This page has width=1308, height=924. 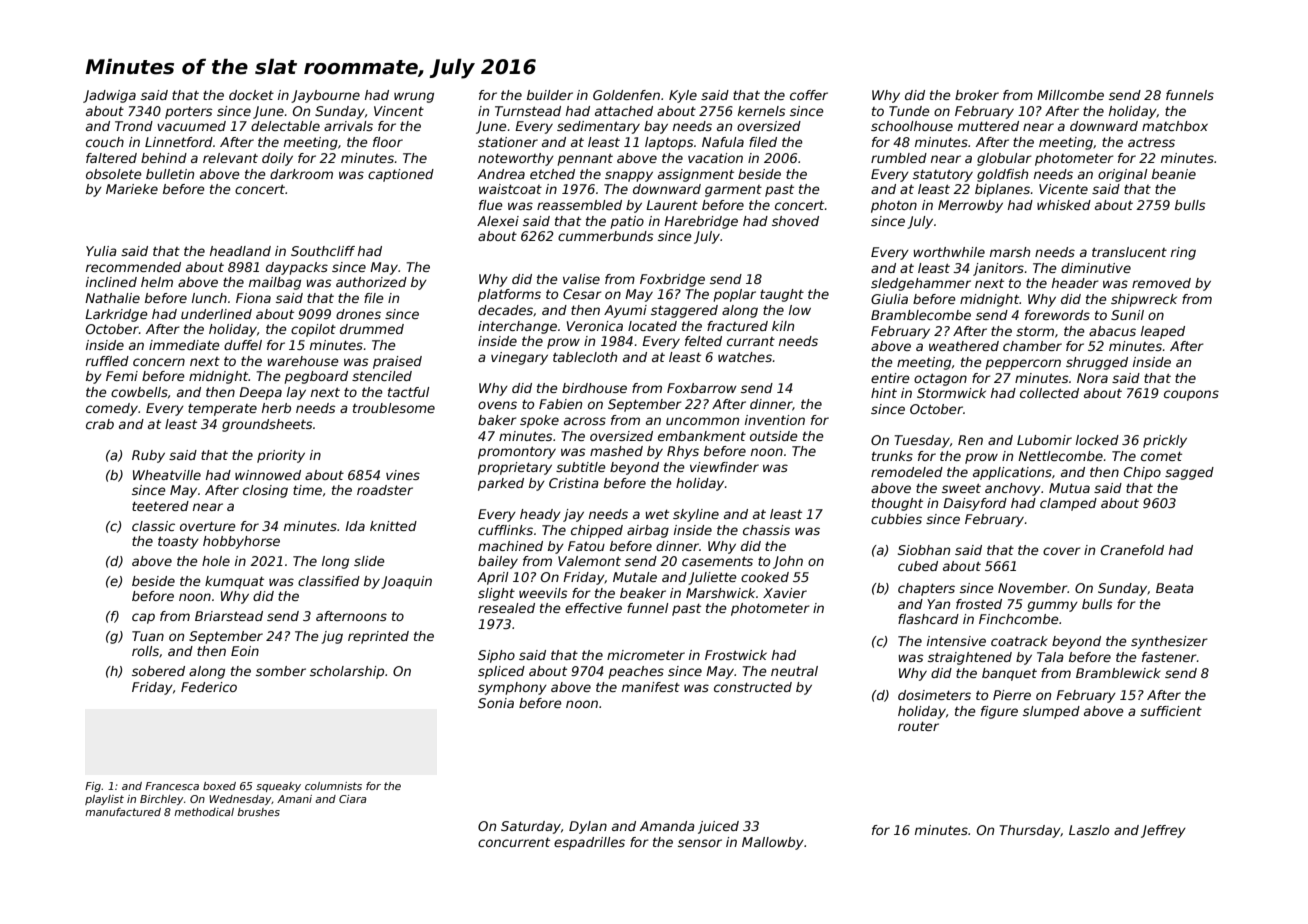 I want to click on broker, so click(x=977, y=95).
